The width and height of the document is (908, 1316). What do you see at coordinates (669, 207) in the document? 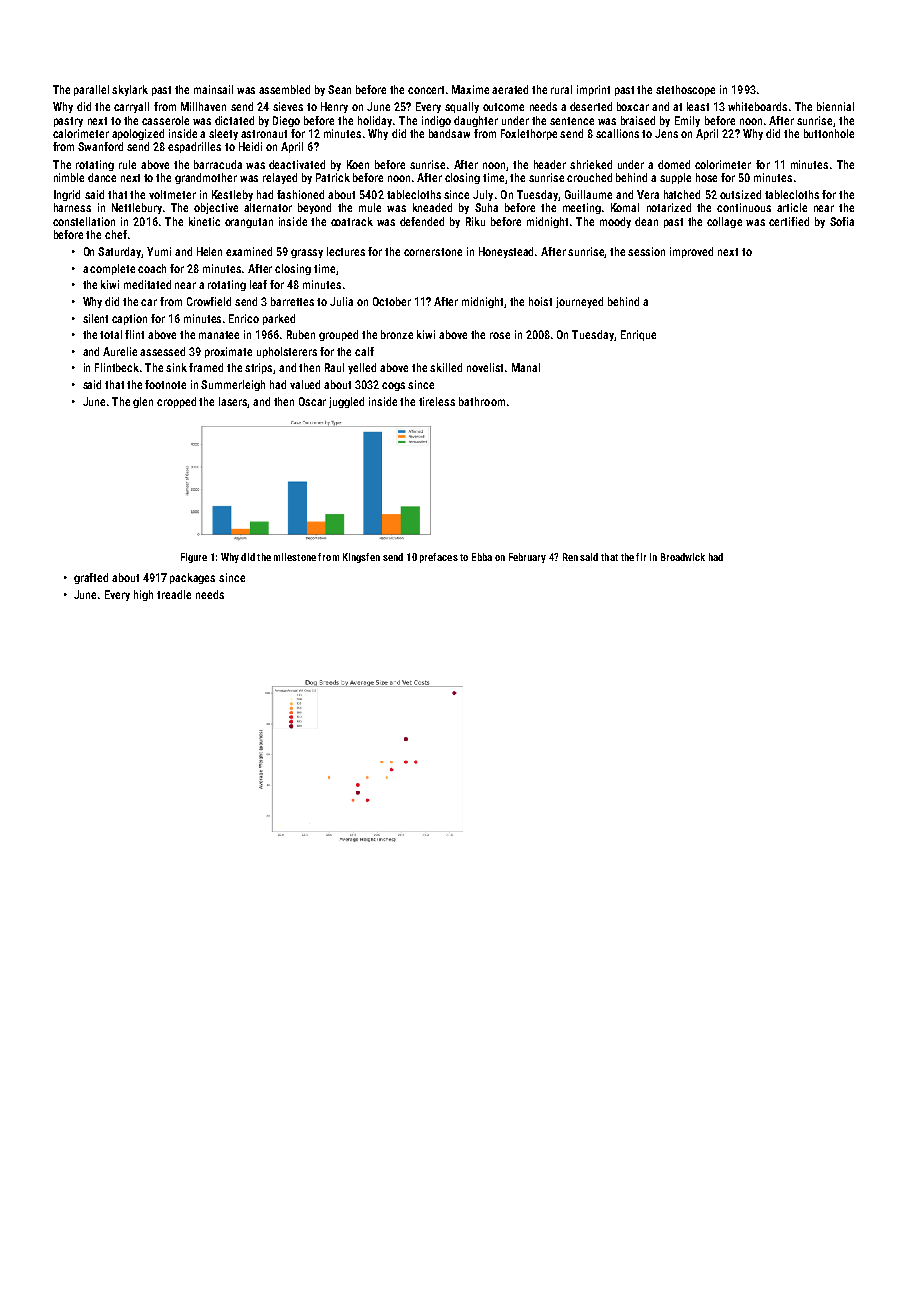
I see `notarized` at bounding box center [669, 207].
